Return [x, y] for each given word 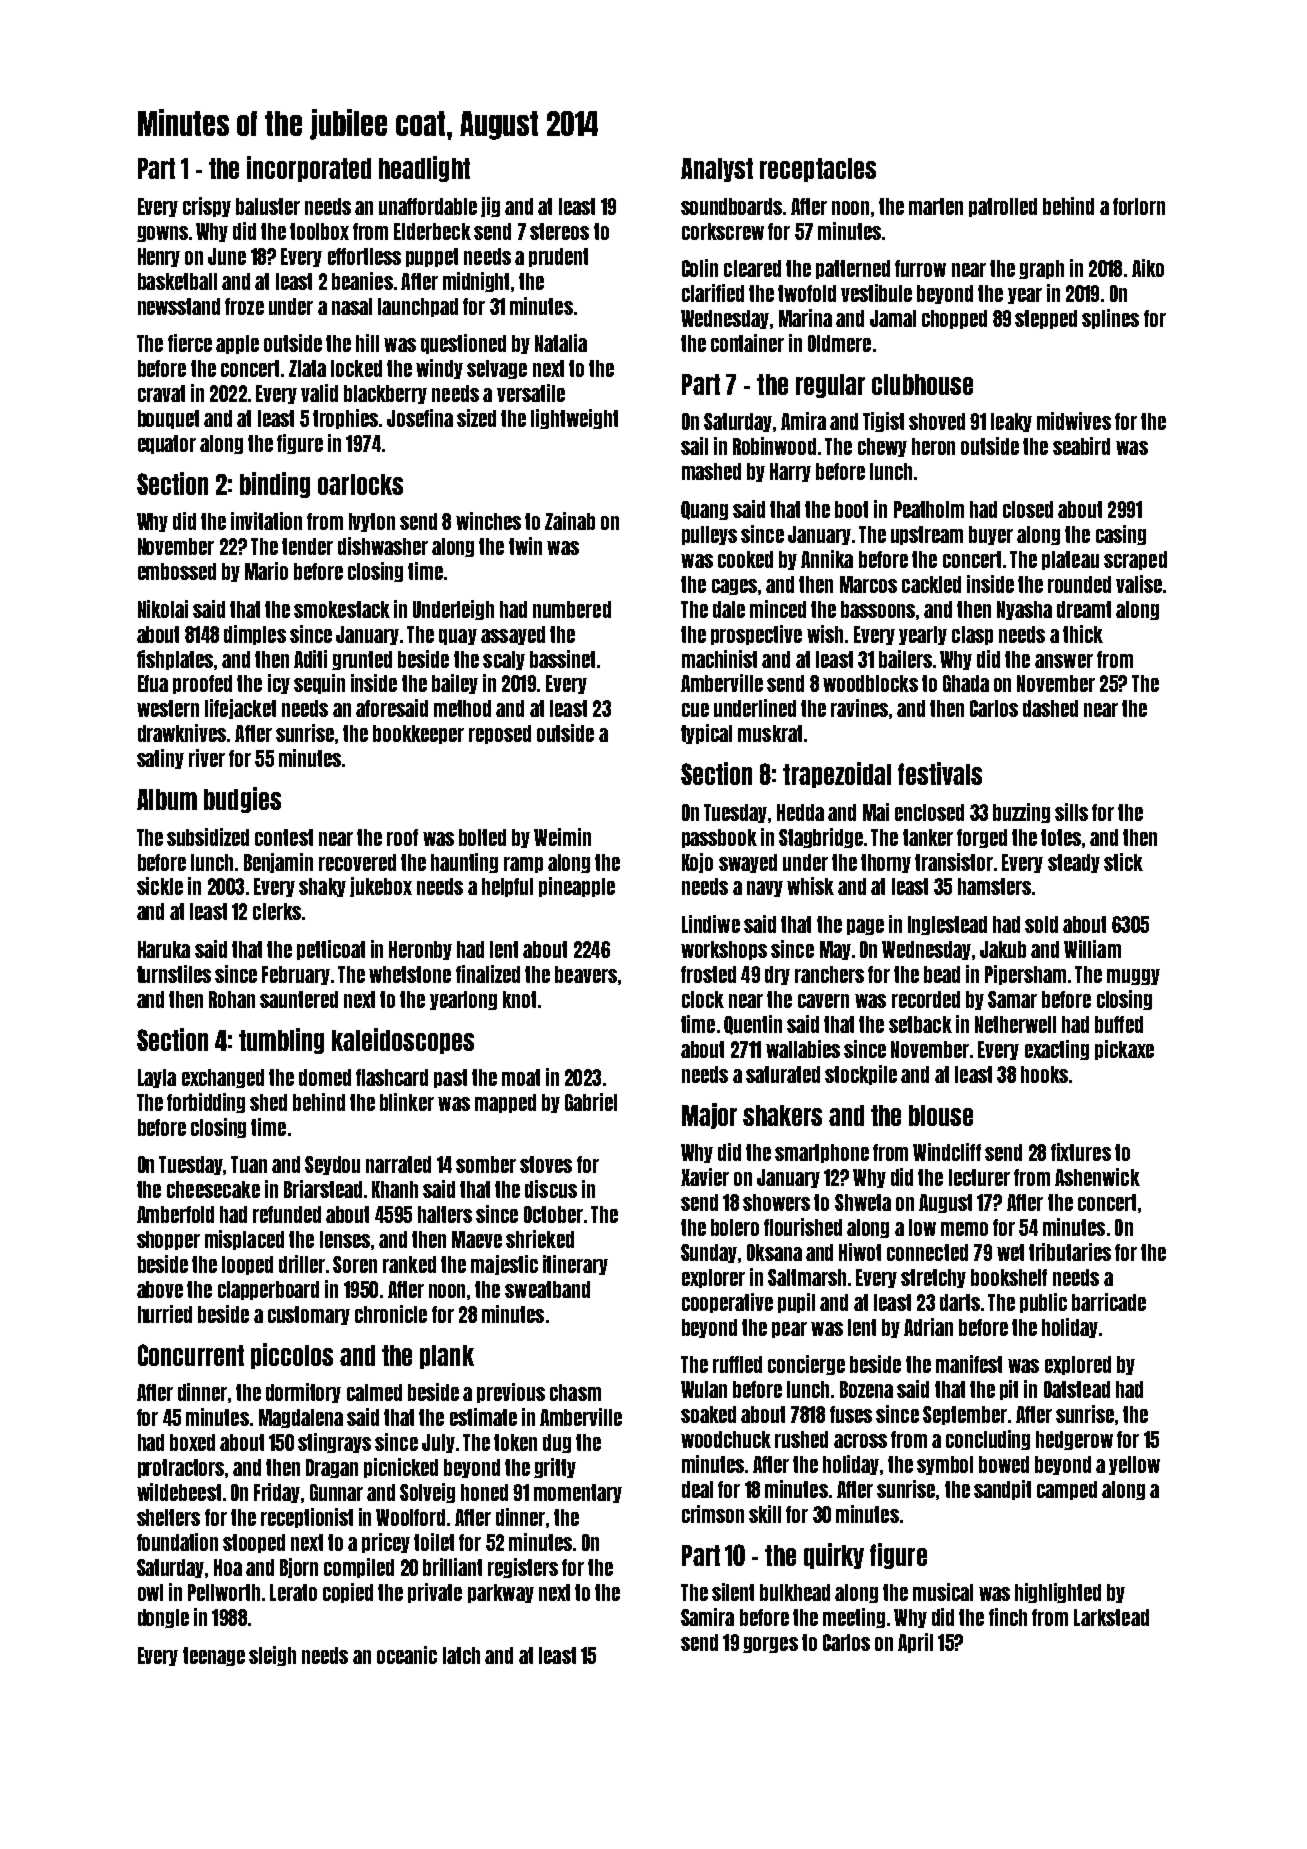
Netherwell [1015, 1024]
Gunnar [336, 1492]
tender [307, 546]
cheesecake [213, 1189]
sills [1071, 812]
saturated [783, 1074]
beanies [362, 281]
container [747, 343]
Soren [355, 1264]
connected [927, 1252]
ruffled [737, 1364]
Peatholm [929, 509]
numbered [572, 609]
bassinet [562, 659]
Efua [153, 683]
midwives [1074, 421]
